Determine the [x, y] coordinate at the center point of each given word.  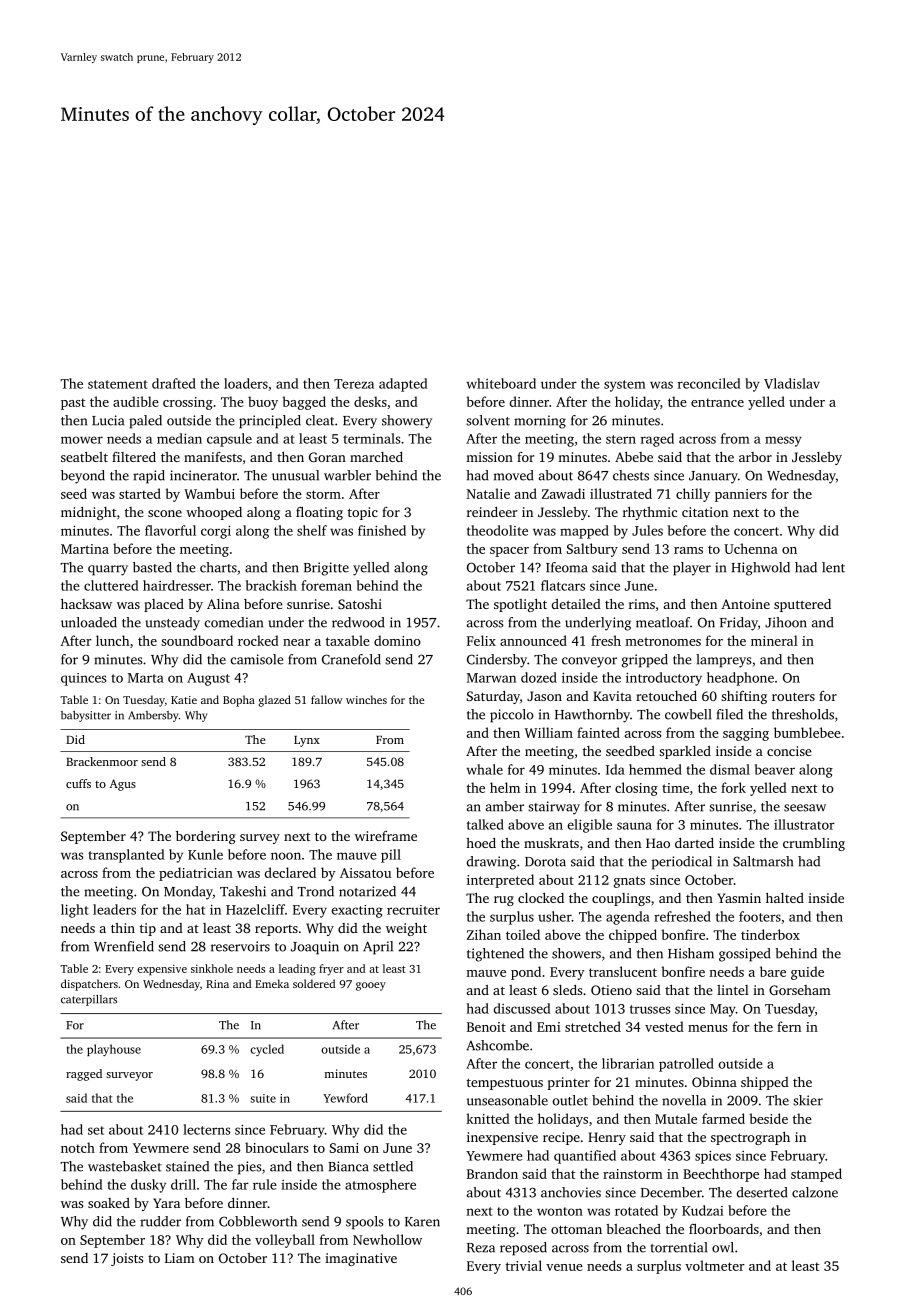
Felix [481, 640]
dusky [148, 1186]
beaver [775, 769]
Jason [544, 696]
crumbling [814, 844]
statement [118, 384]
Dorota [545, 862]
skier [808, 1100]
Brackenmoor [102, 761]
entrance [717, 402]
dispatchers [89, 985]
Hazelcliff [255, 909]
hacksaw [86, 604]
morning [540, 422]
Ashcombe [497, 1045]
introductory [664, 679]
